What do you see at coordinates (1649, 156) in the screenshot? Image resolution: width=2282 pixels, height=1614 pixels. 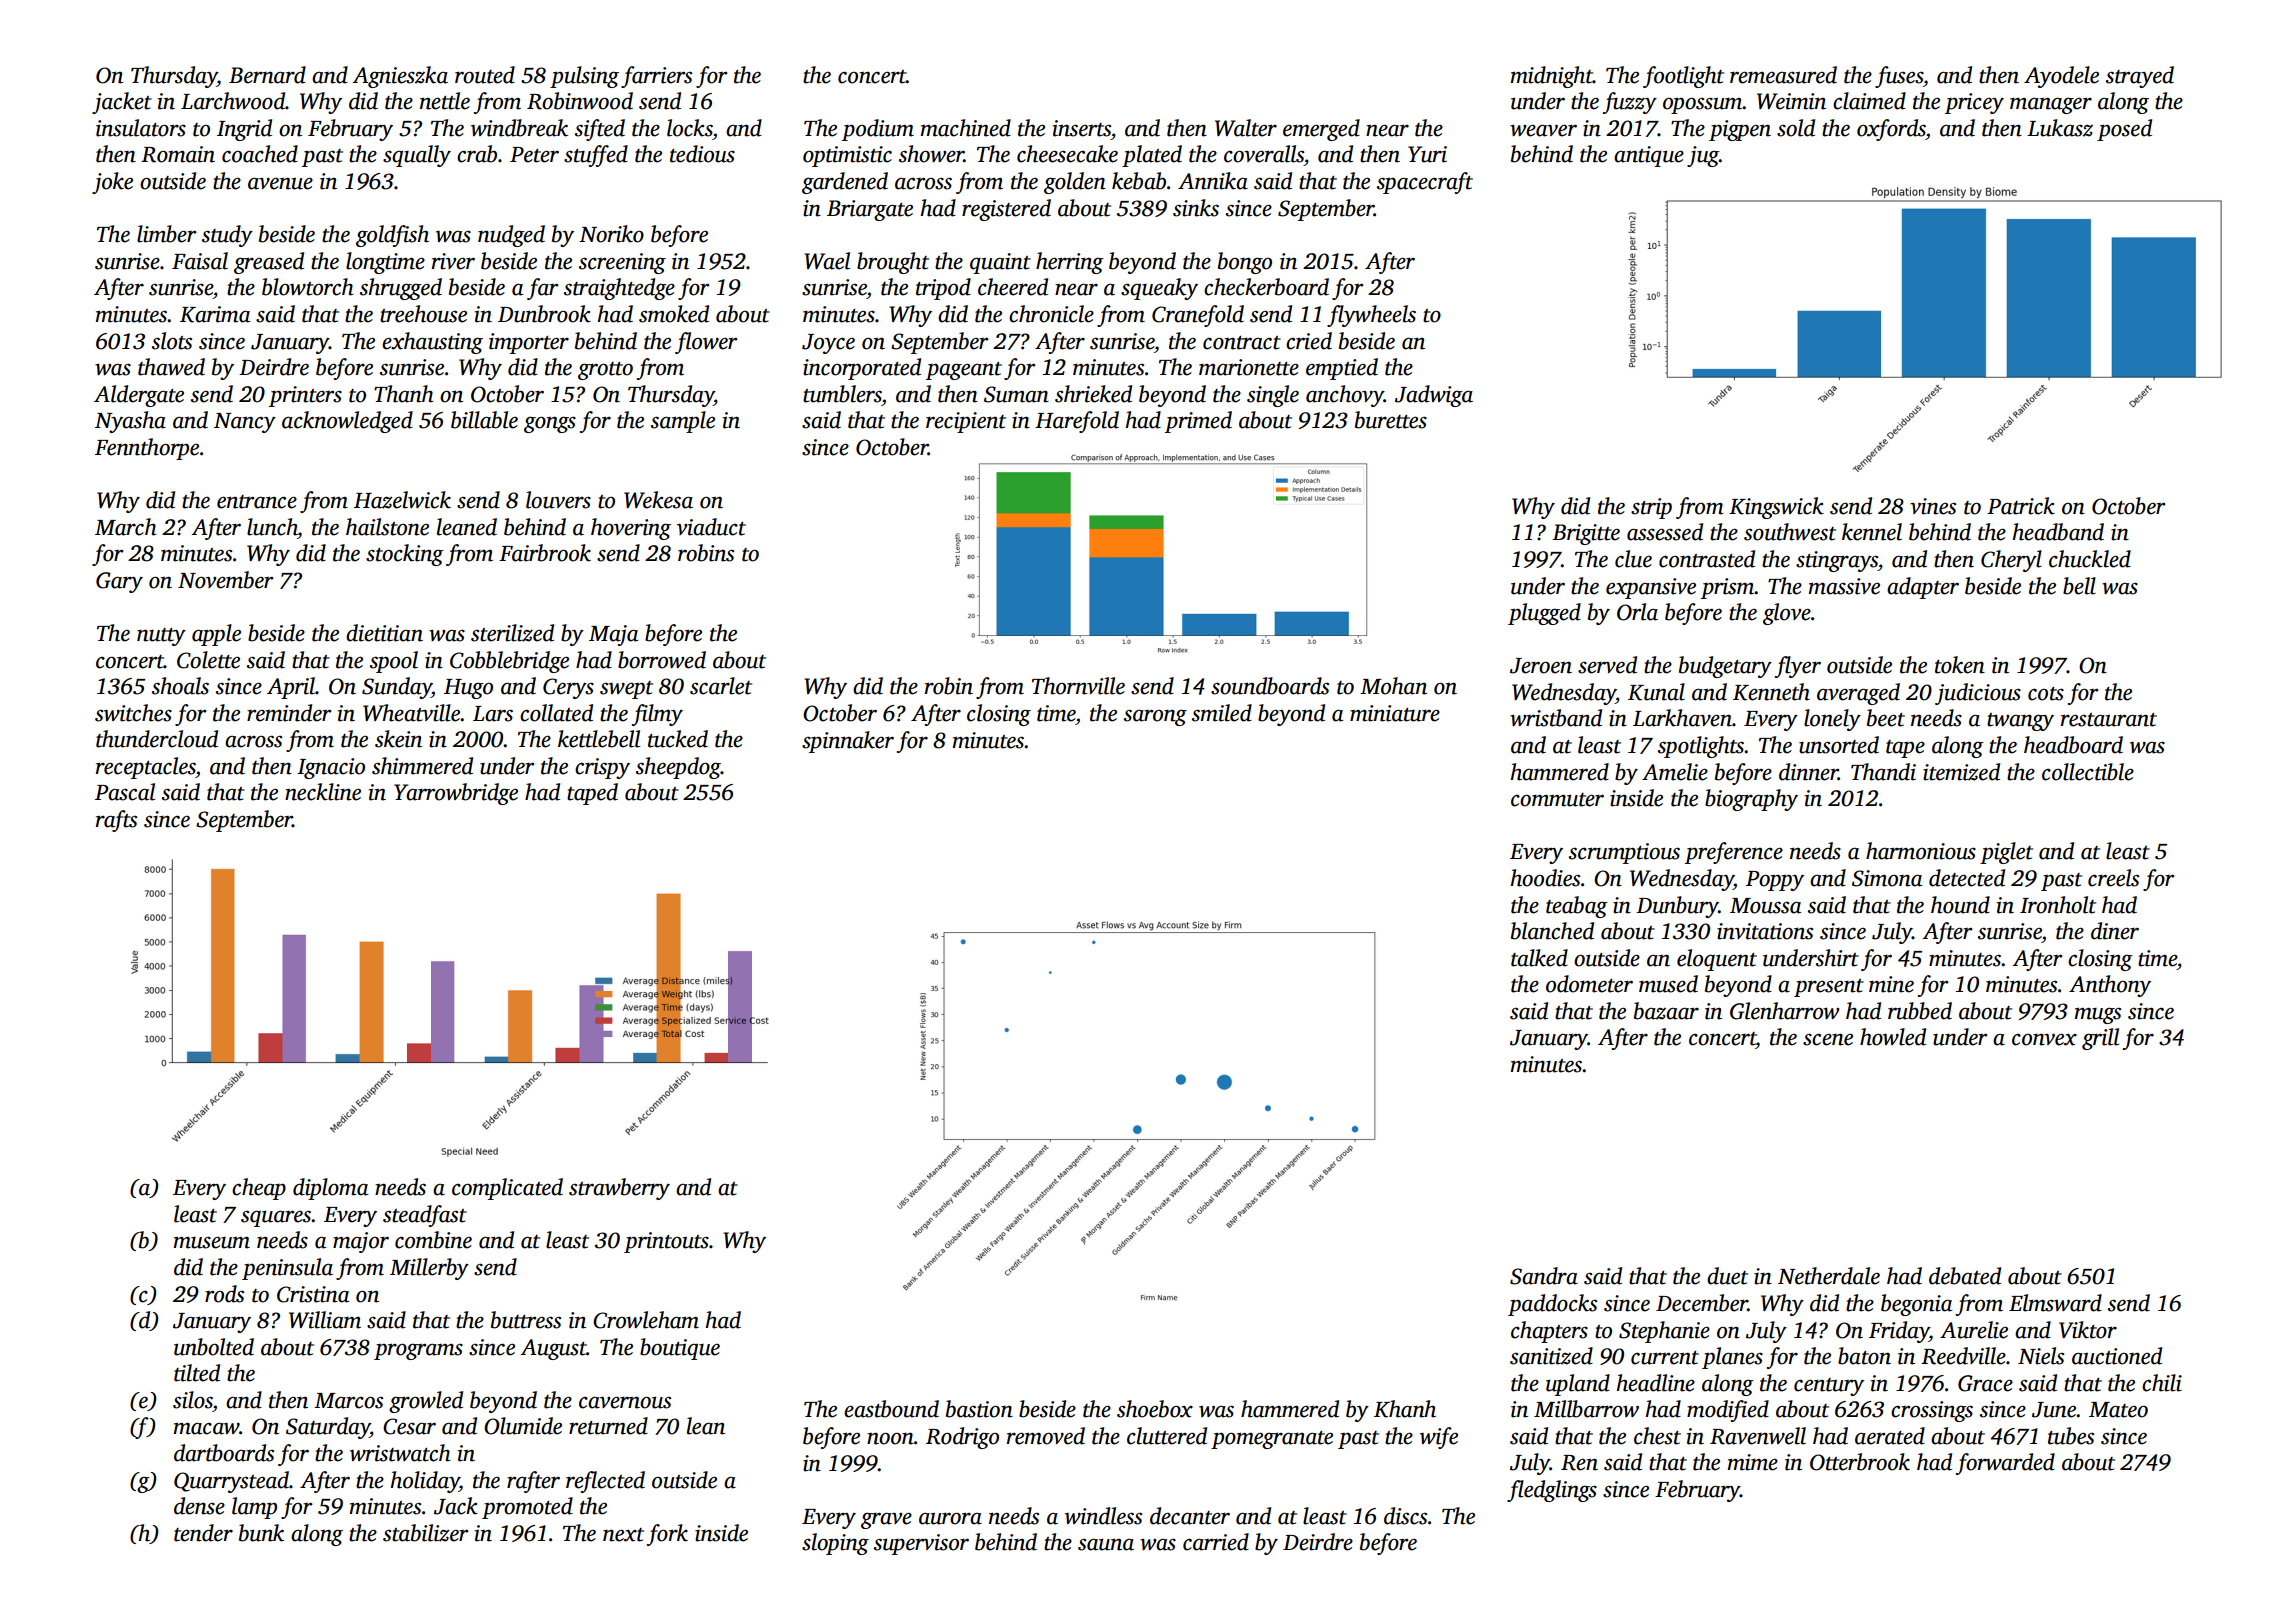 I see `antique` at bounding box center [1649, 156].
